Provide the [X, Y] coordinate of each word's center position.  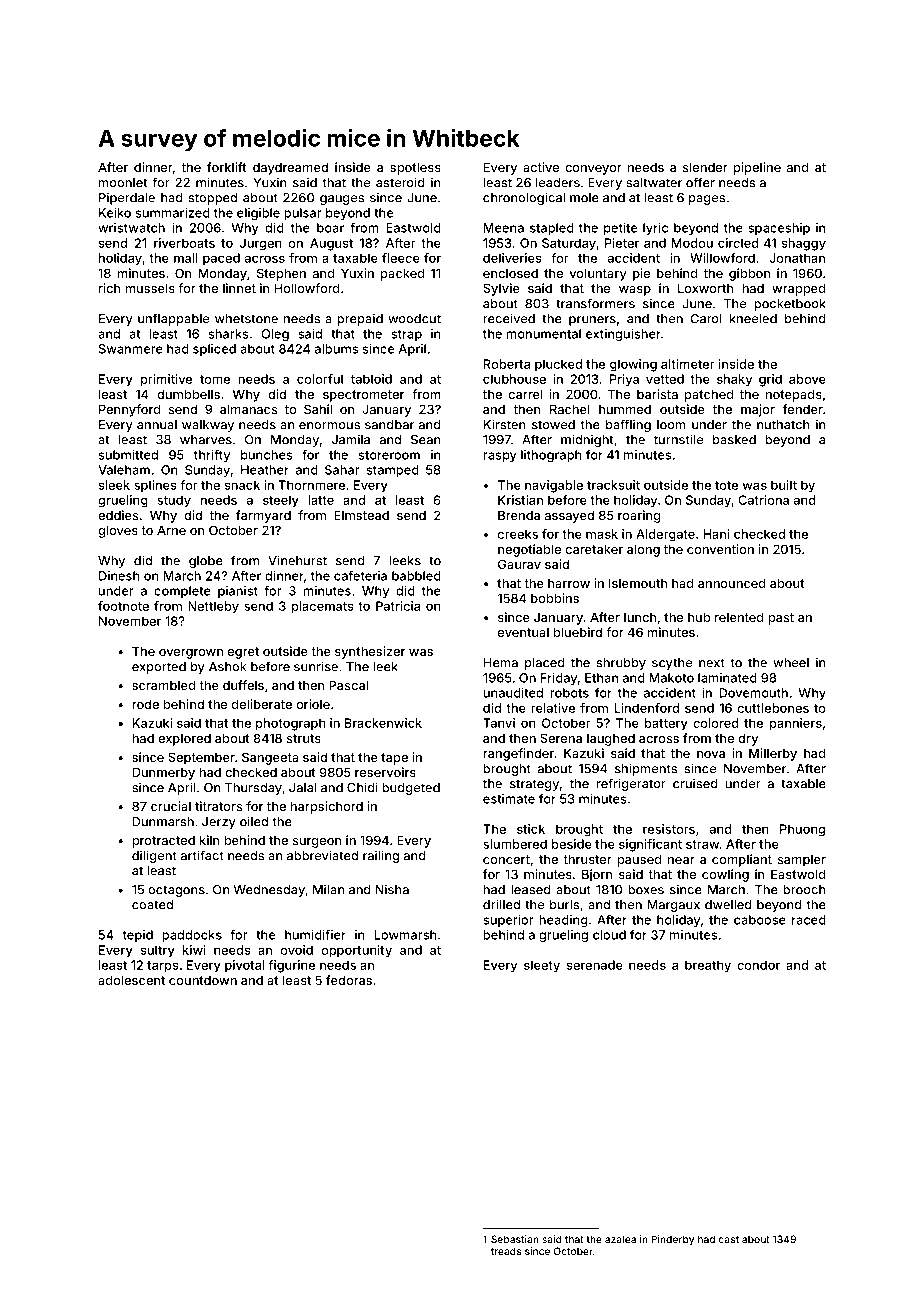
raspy [499, 457]
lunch [640, 617]
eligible [258, 214]
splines [155, 486]
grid [770, 380]
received [509, 318]
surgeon [317, 843]
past [781, 619]
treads [506, 1251]
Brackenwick [383, 723]
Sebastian [515, 1239]
